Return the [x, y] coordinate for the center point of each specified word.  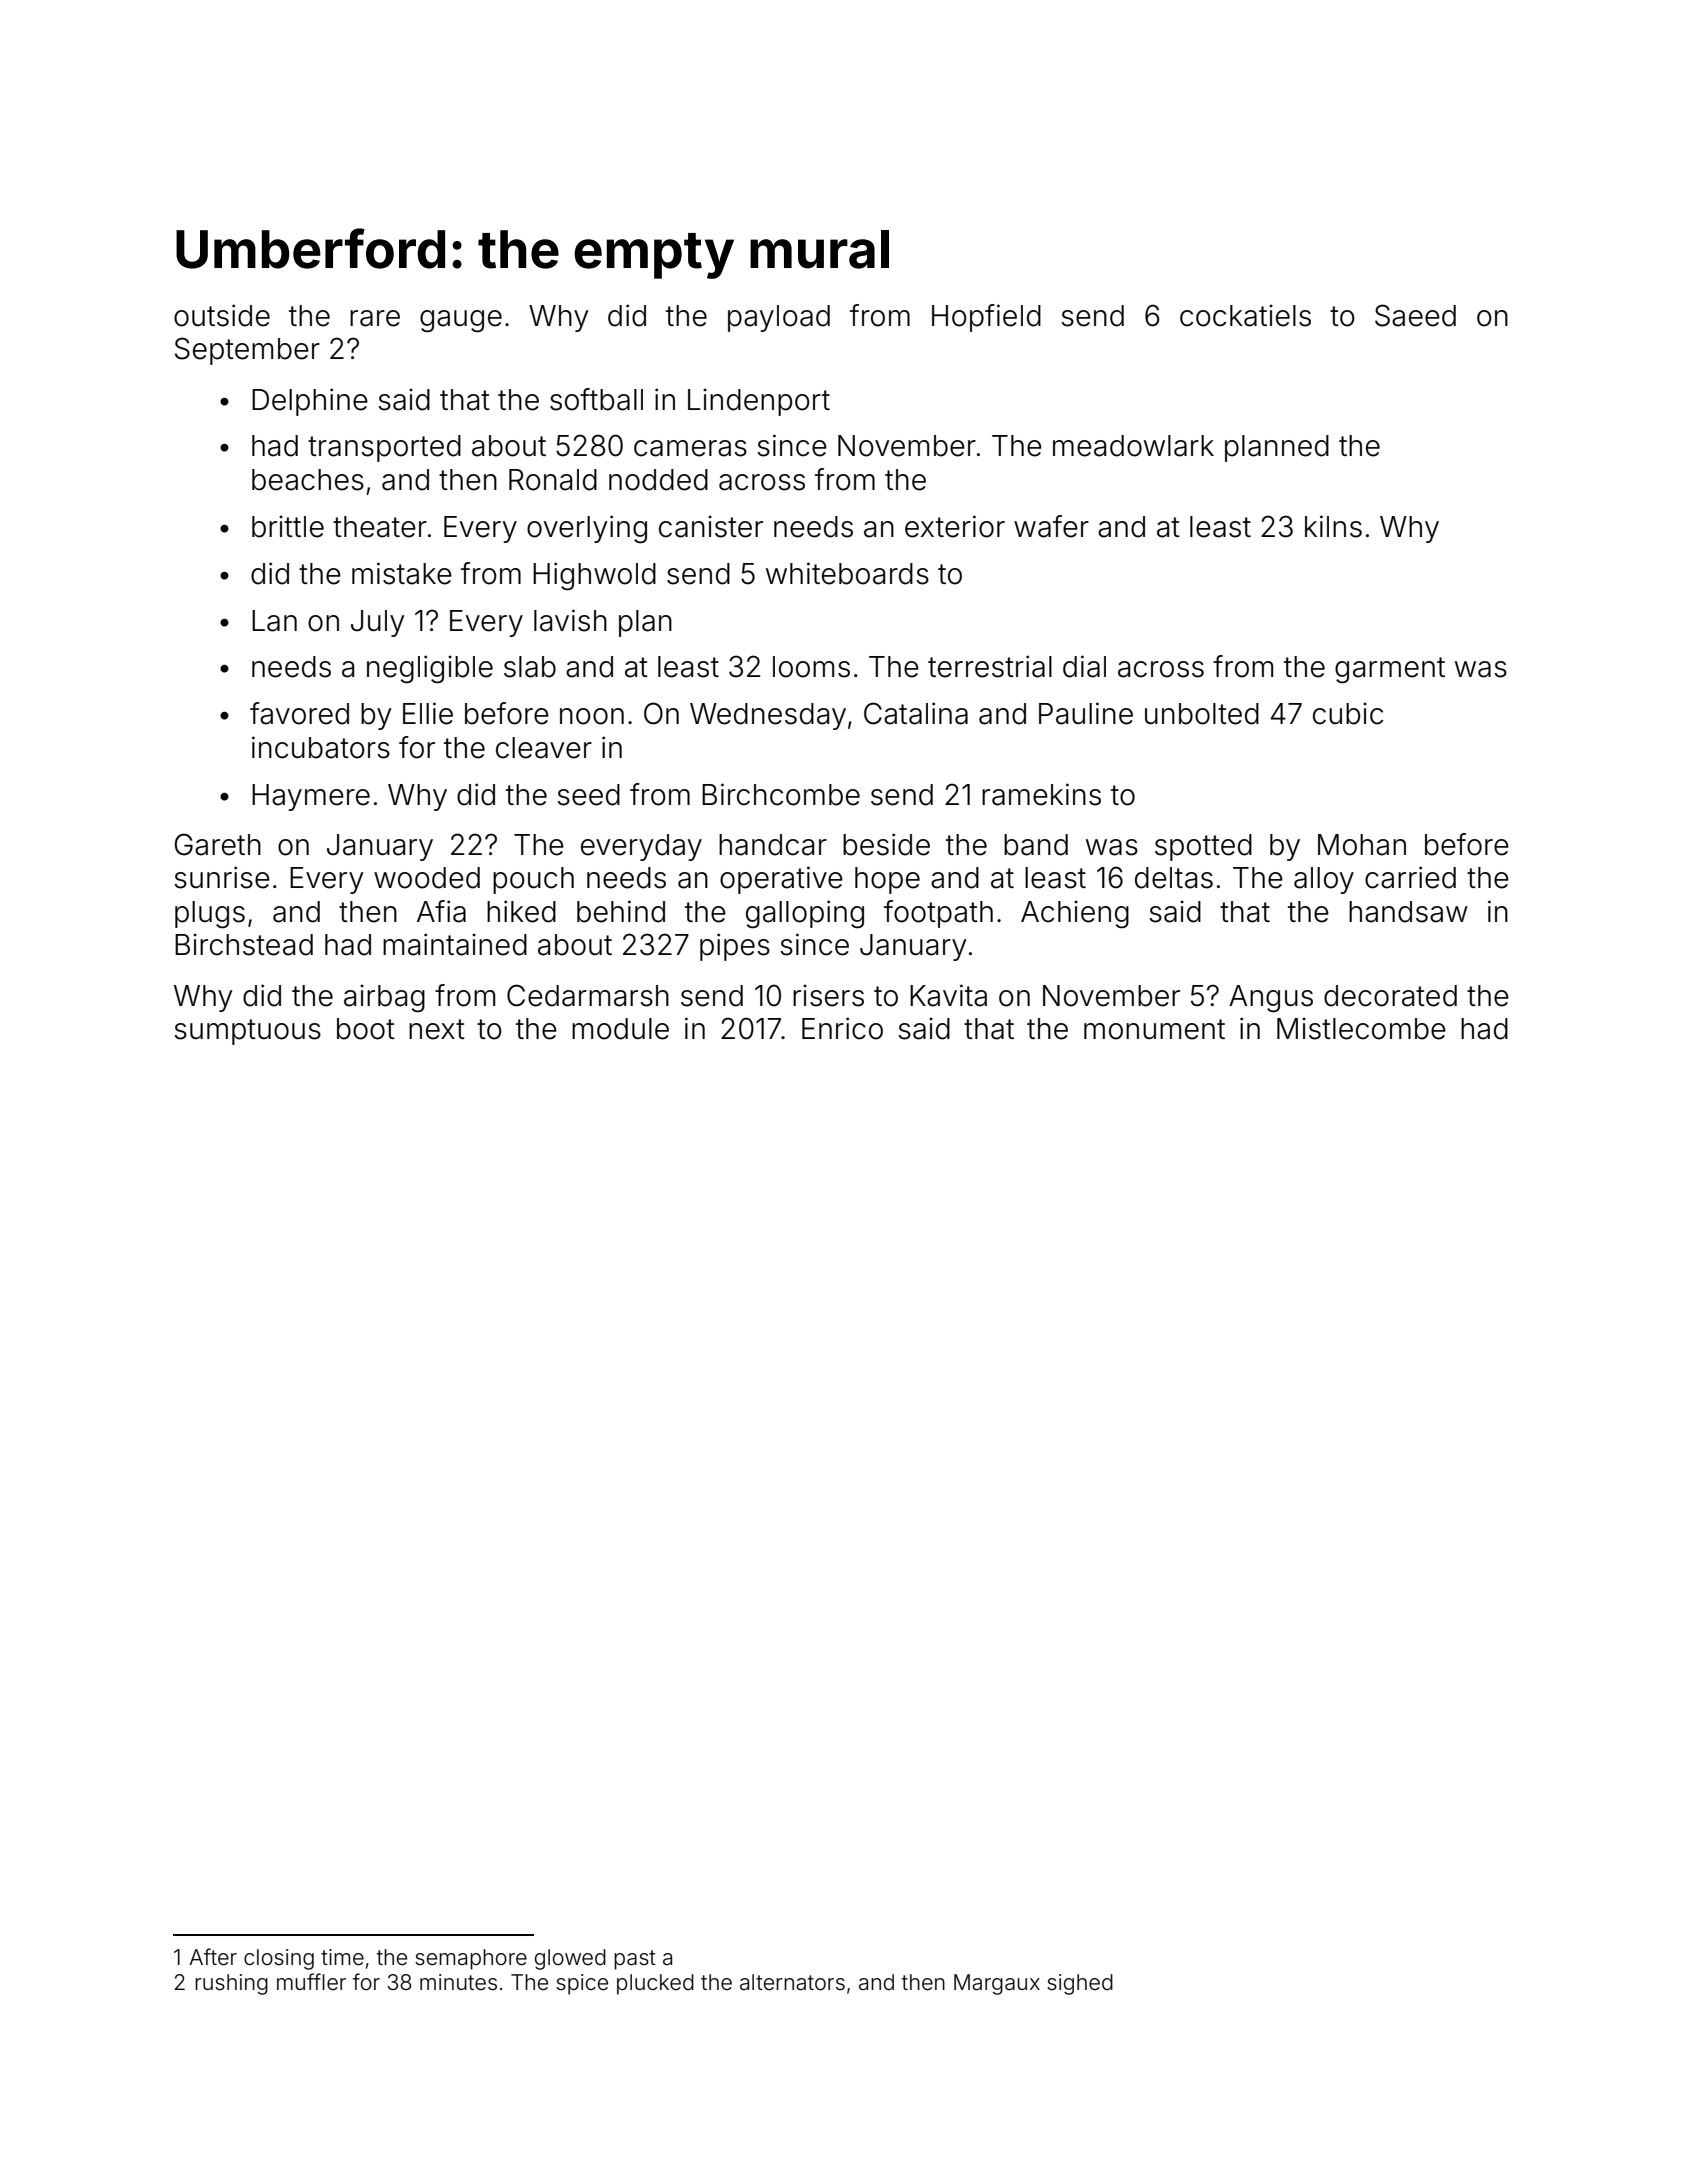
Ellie [428, 713]
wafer [1051, 526]
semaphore [471, 1959]
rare [375, 318]
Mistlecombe [1361, 1029]
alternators [792, 1982]
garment [1390, 670]
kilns [1333, 526]
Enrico [842, 1028]
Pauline [1086, 713]
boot [366, 1029]
